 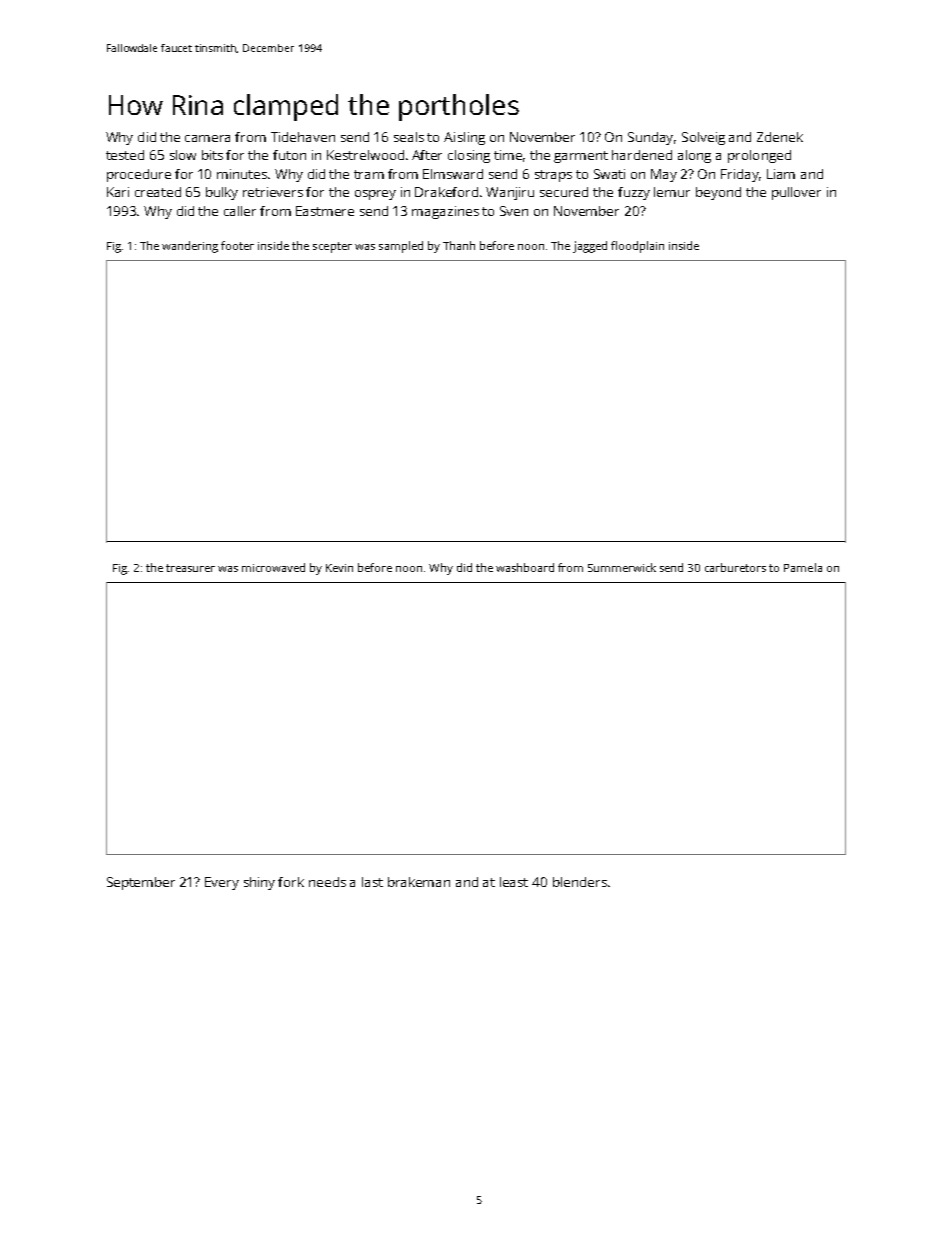 I want to click on floodplain, so click(x=637, y=247).
